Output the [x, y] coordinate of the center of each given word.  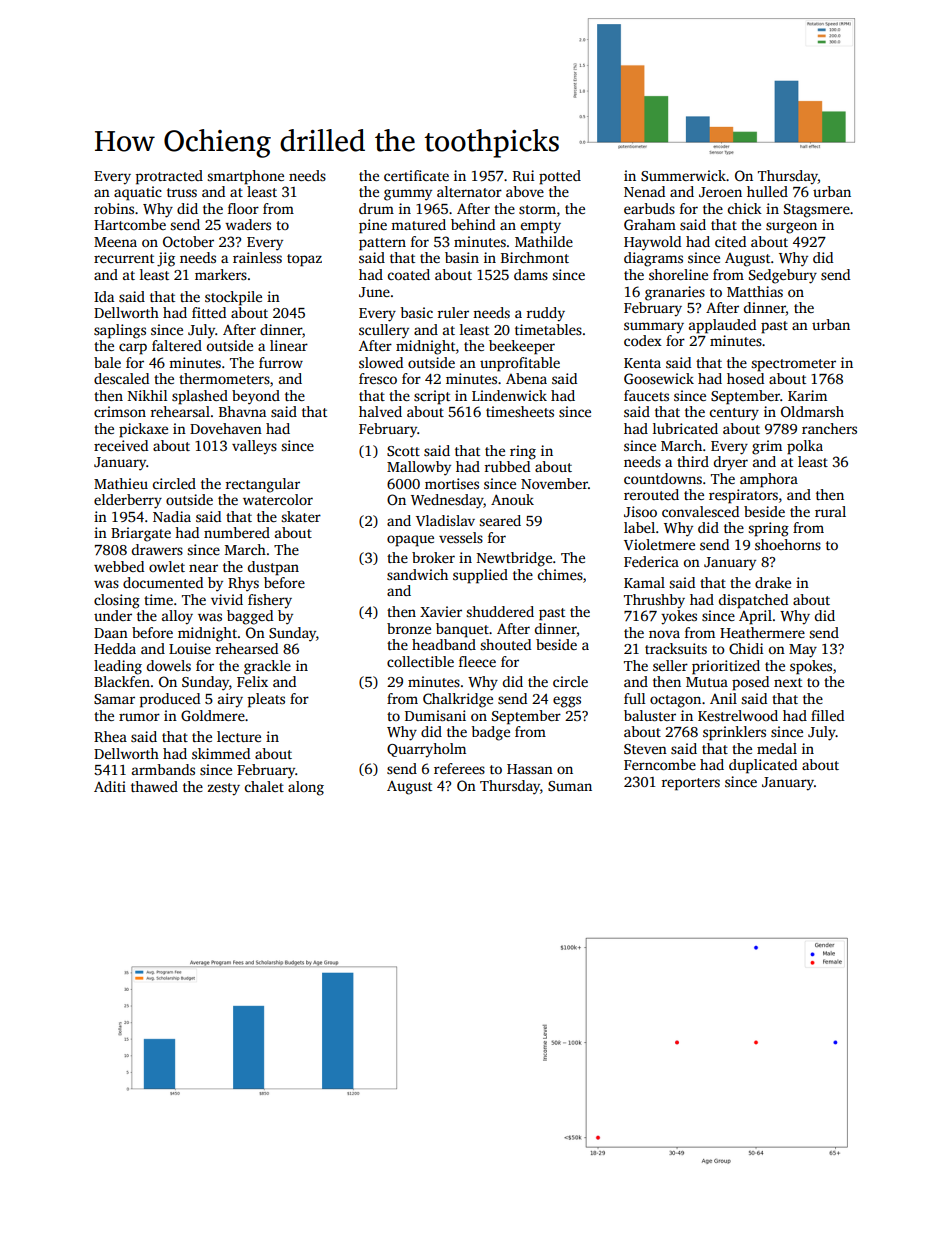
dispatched [753, 601]
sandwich [417, 574]
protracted [169, 177]
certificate [416, 175]
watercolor [278, 499]
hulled [767, 191]
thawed [154, 786]
